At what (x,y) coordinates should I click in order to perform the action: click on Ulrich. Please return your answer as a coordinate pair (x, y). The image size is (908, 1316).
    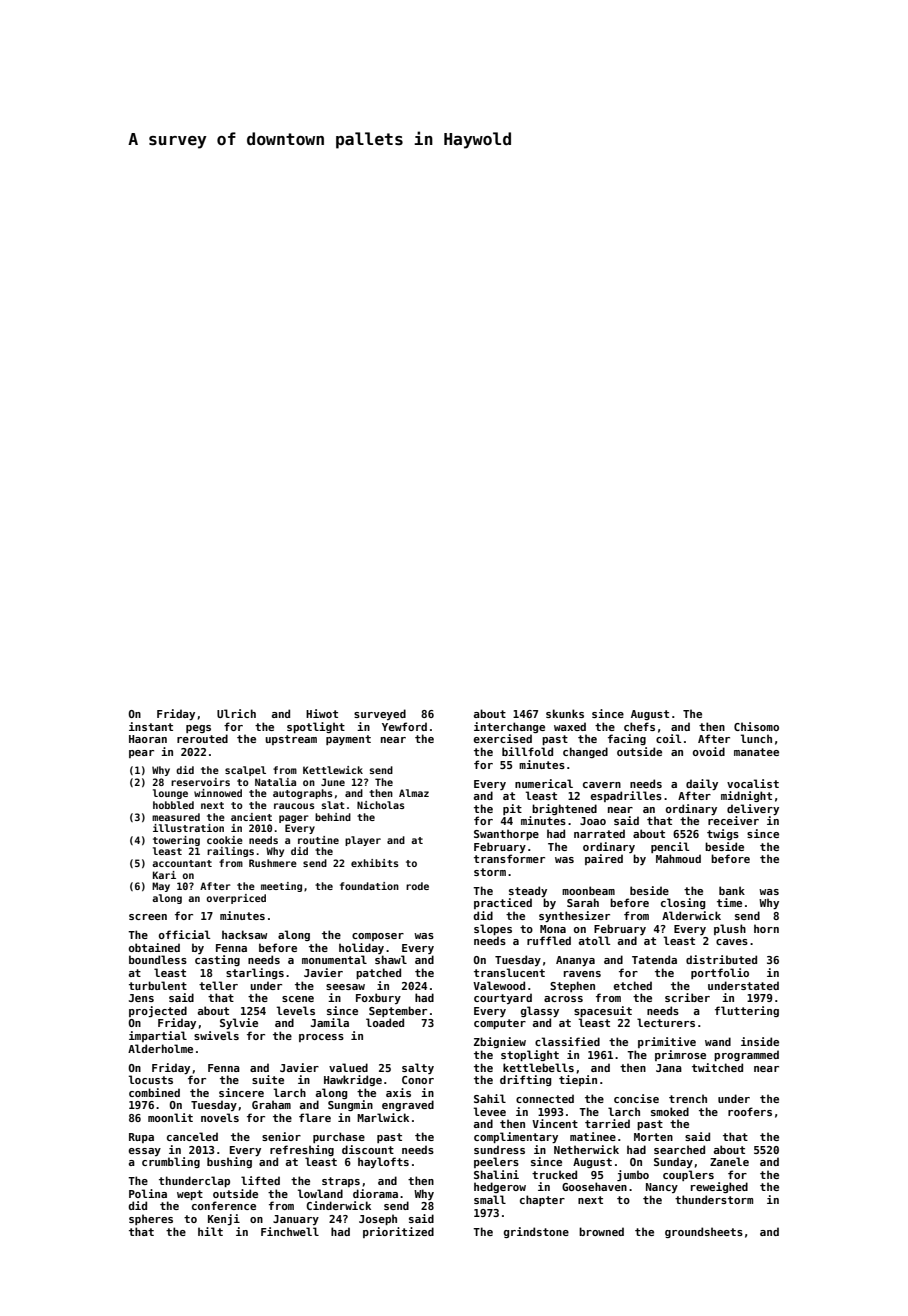
    Looking at the image, I should click on (236, 713).
